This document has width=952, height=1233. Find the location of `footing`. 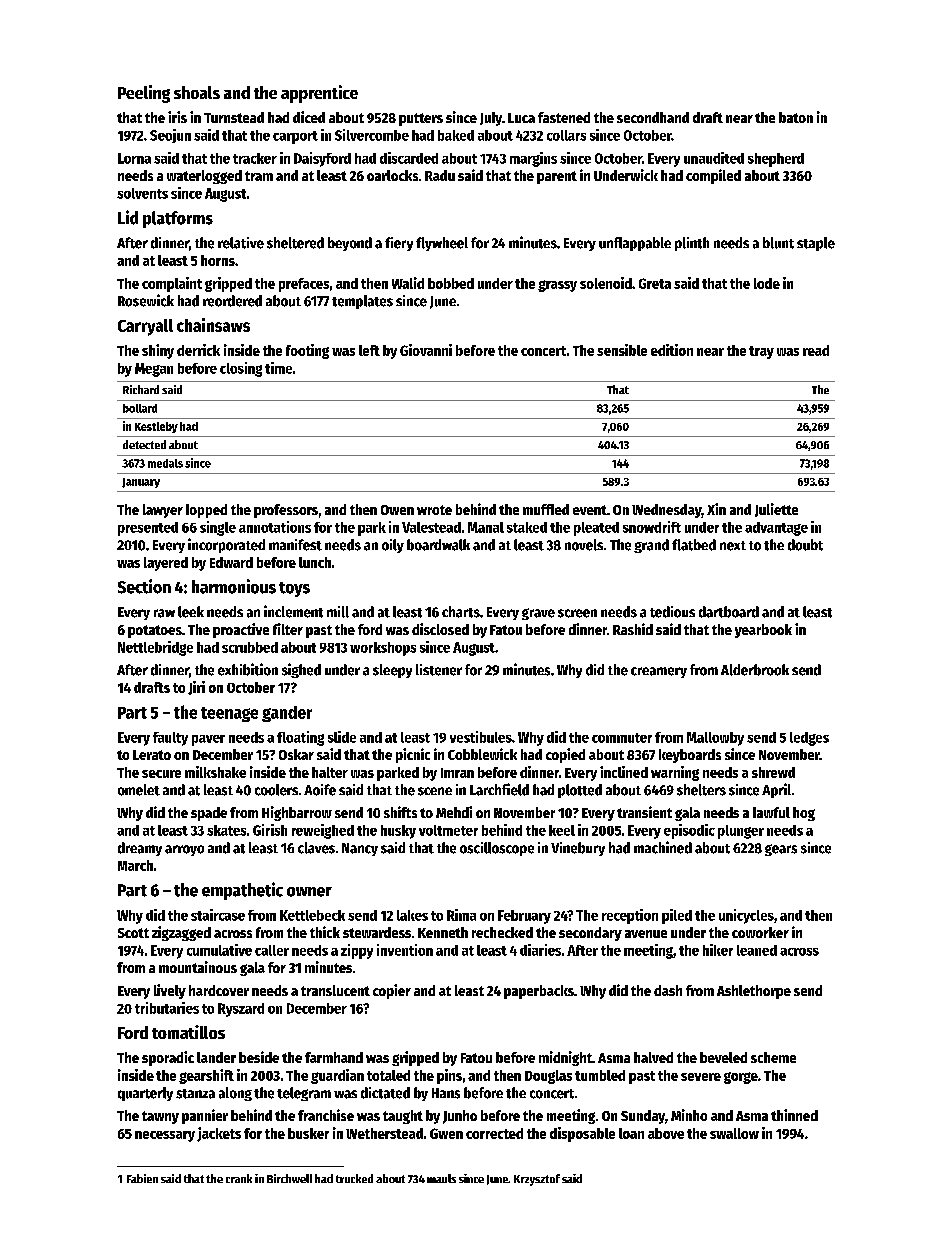

footing is located at coordinates (307, 351).
